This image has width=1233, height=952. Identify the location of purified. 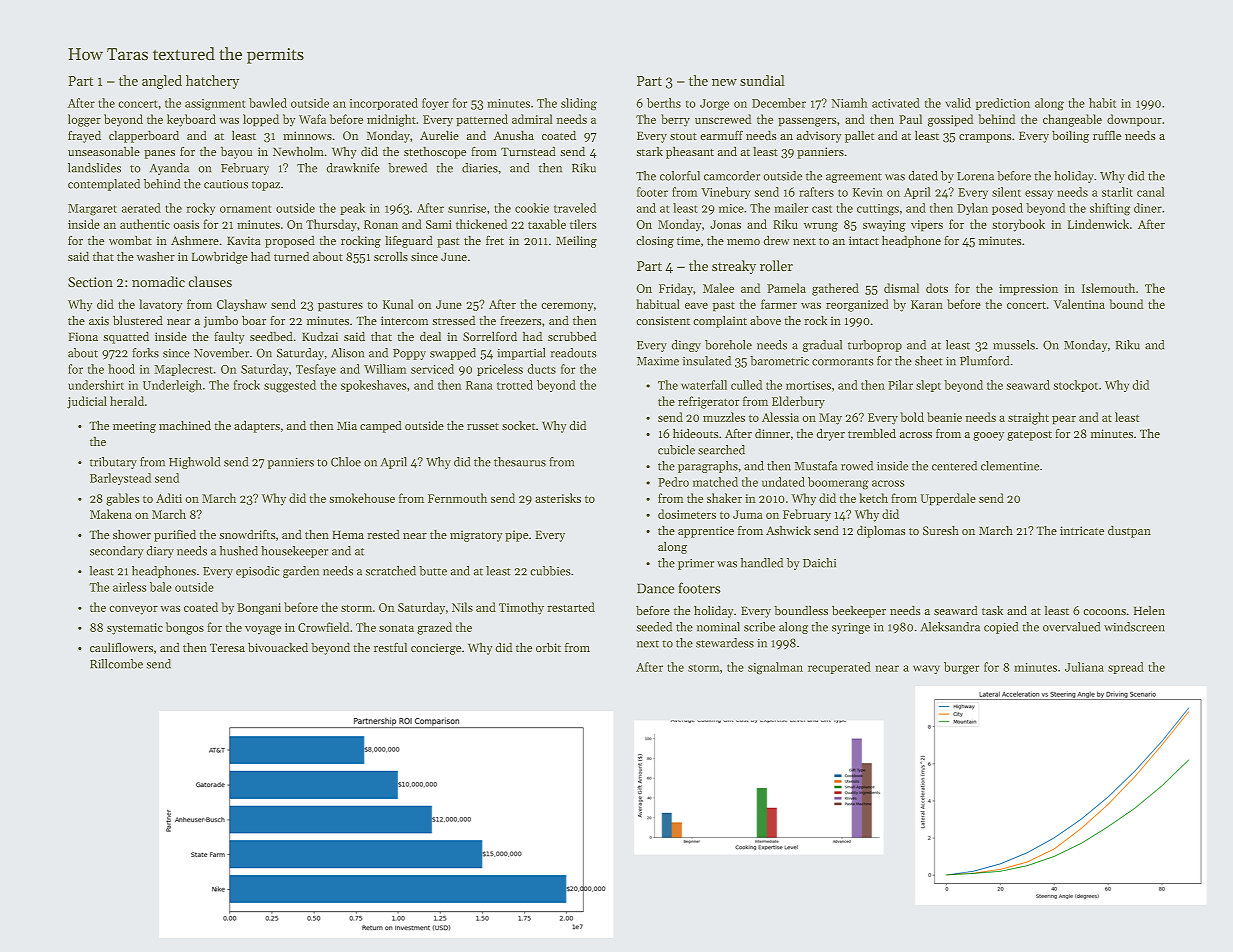
(175, 535).
